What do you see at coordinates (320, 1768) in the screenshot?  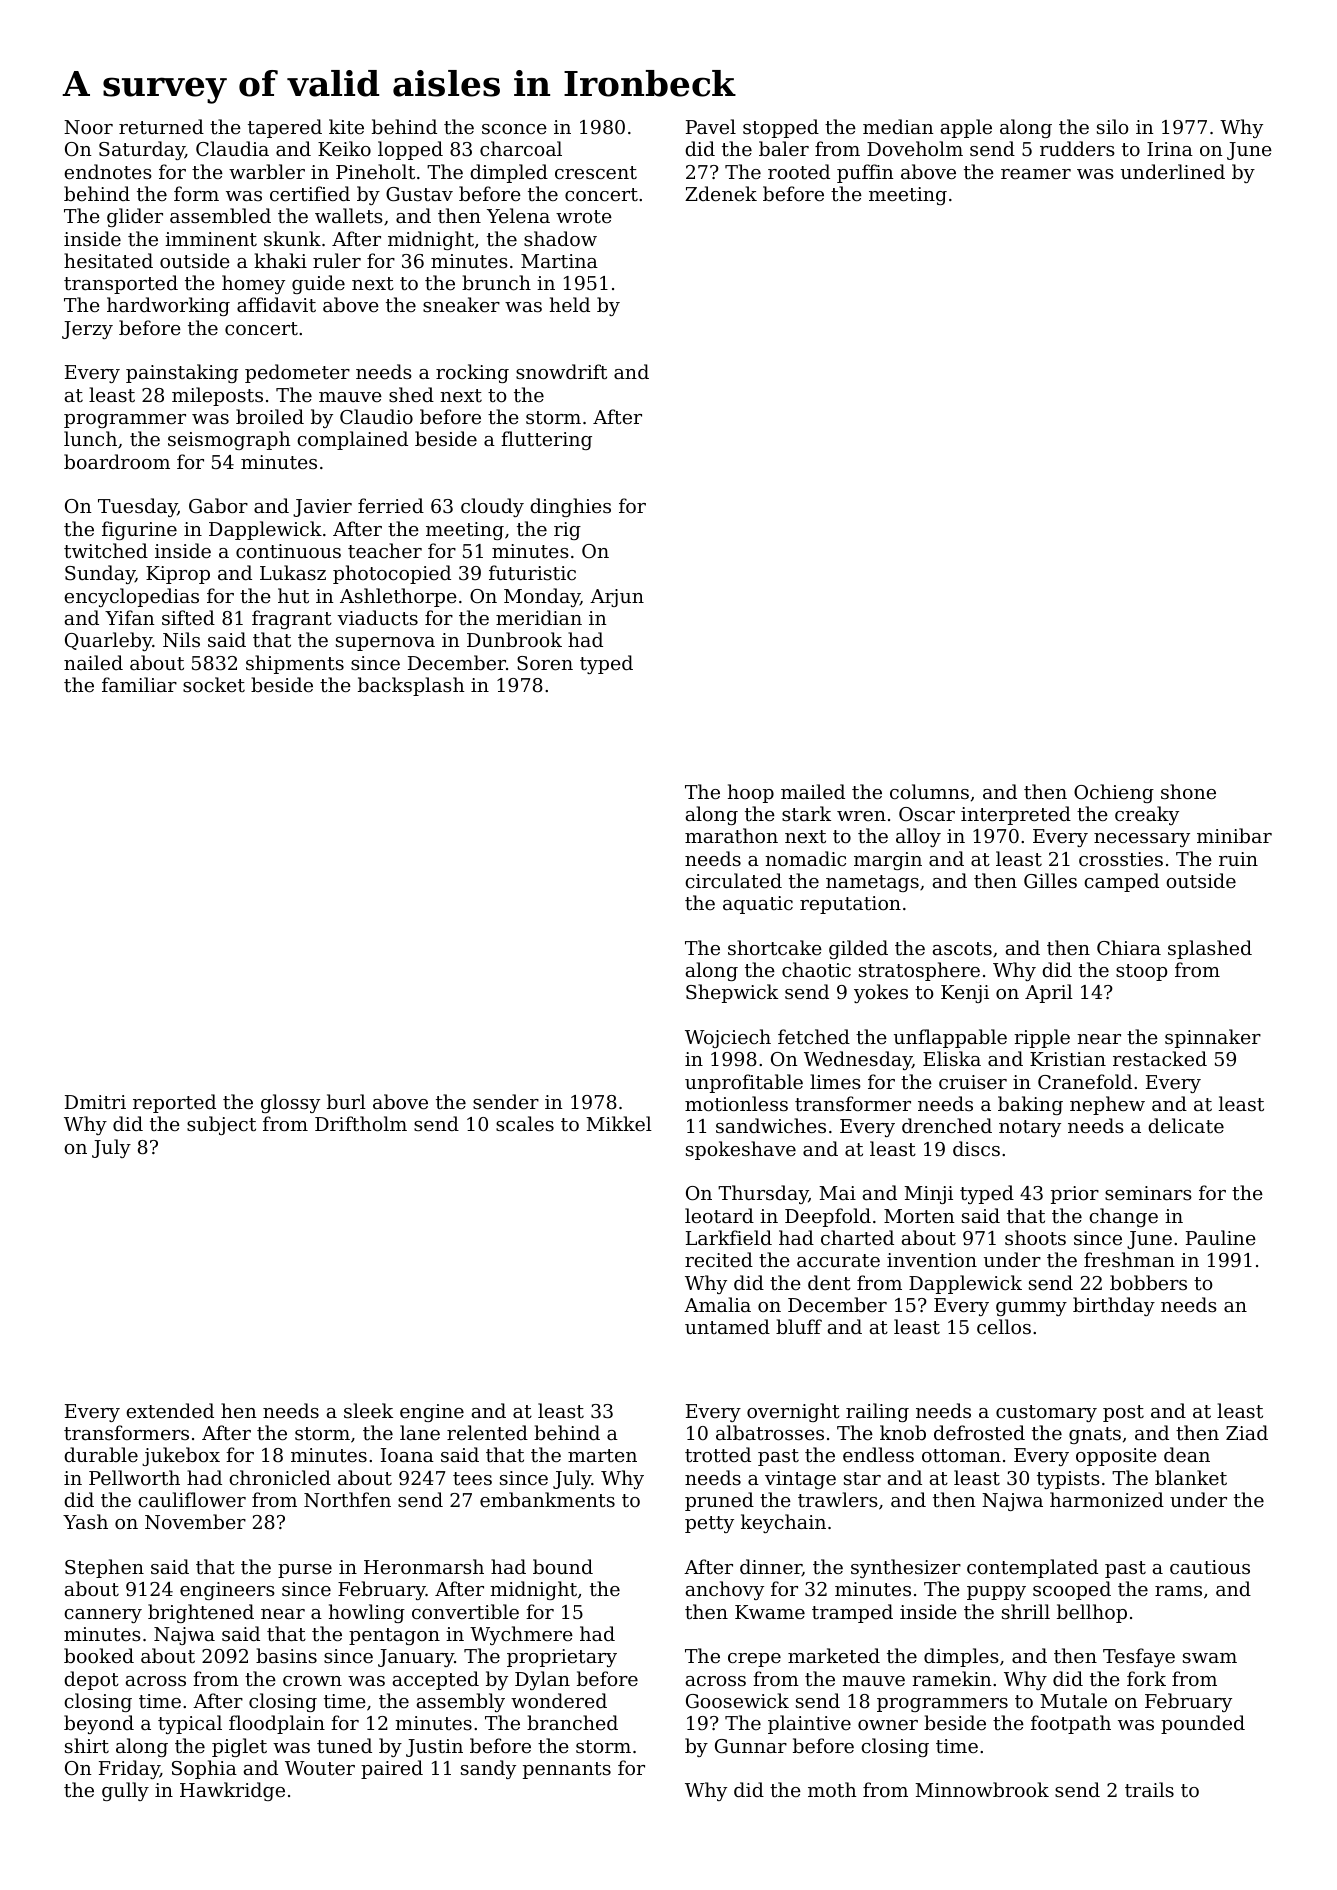 I see `Wouter` at bounding box center [320, 1768].
